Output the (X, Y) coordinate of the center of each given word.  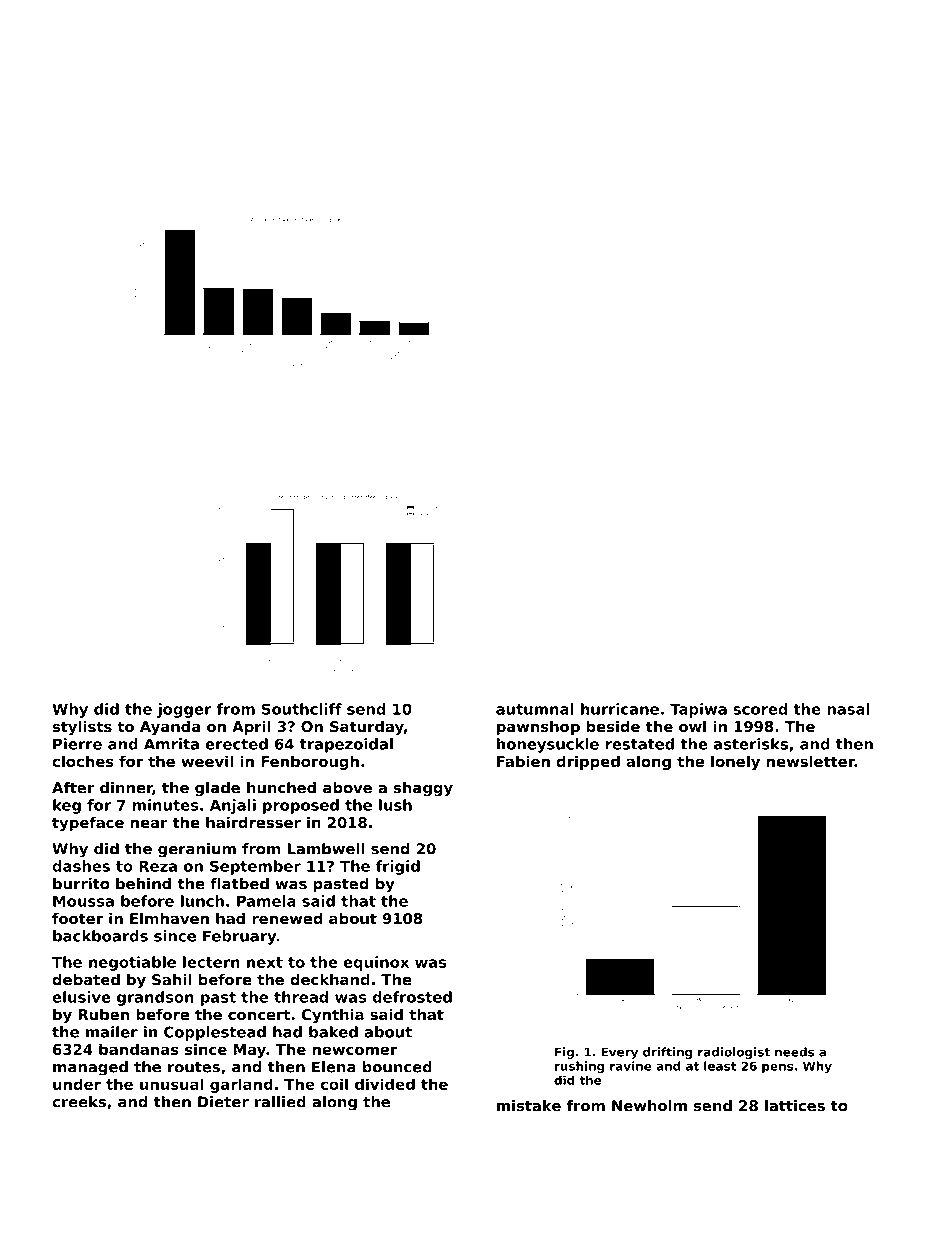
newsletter (811, 761)
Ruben (103, 1014)
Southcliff (302, 709)
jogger (184, 710)
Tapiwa (698, 710)
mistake (529, 1106)
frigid (398, 867)
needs (794, 1052)
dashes (81, 866)
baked (333, 1032)
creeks (79, 1102)
